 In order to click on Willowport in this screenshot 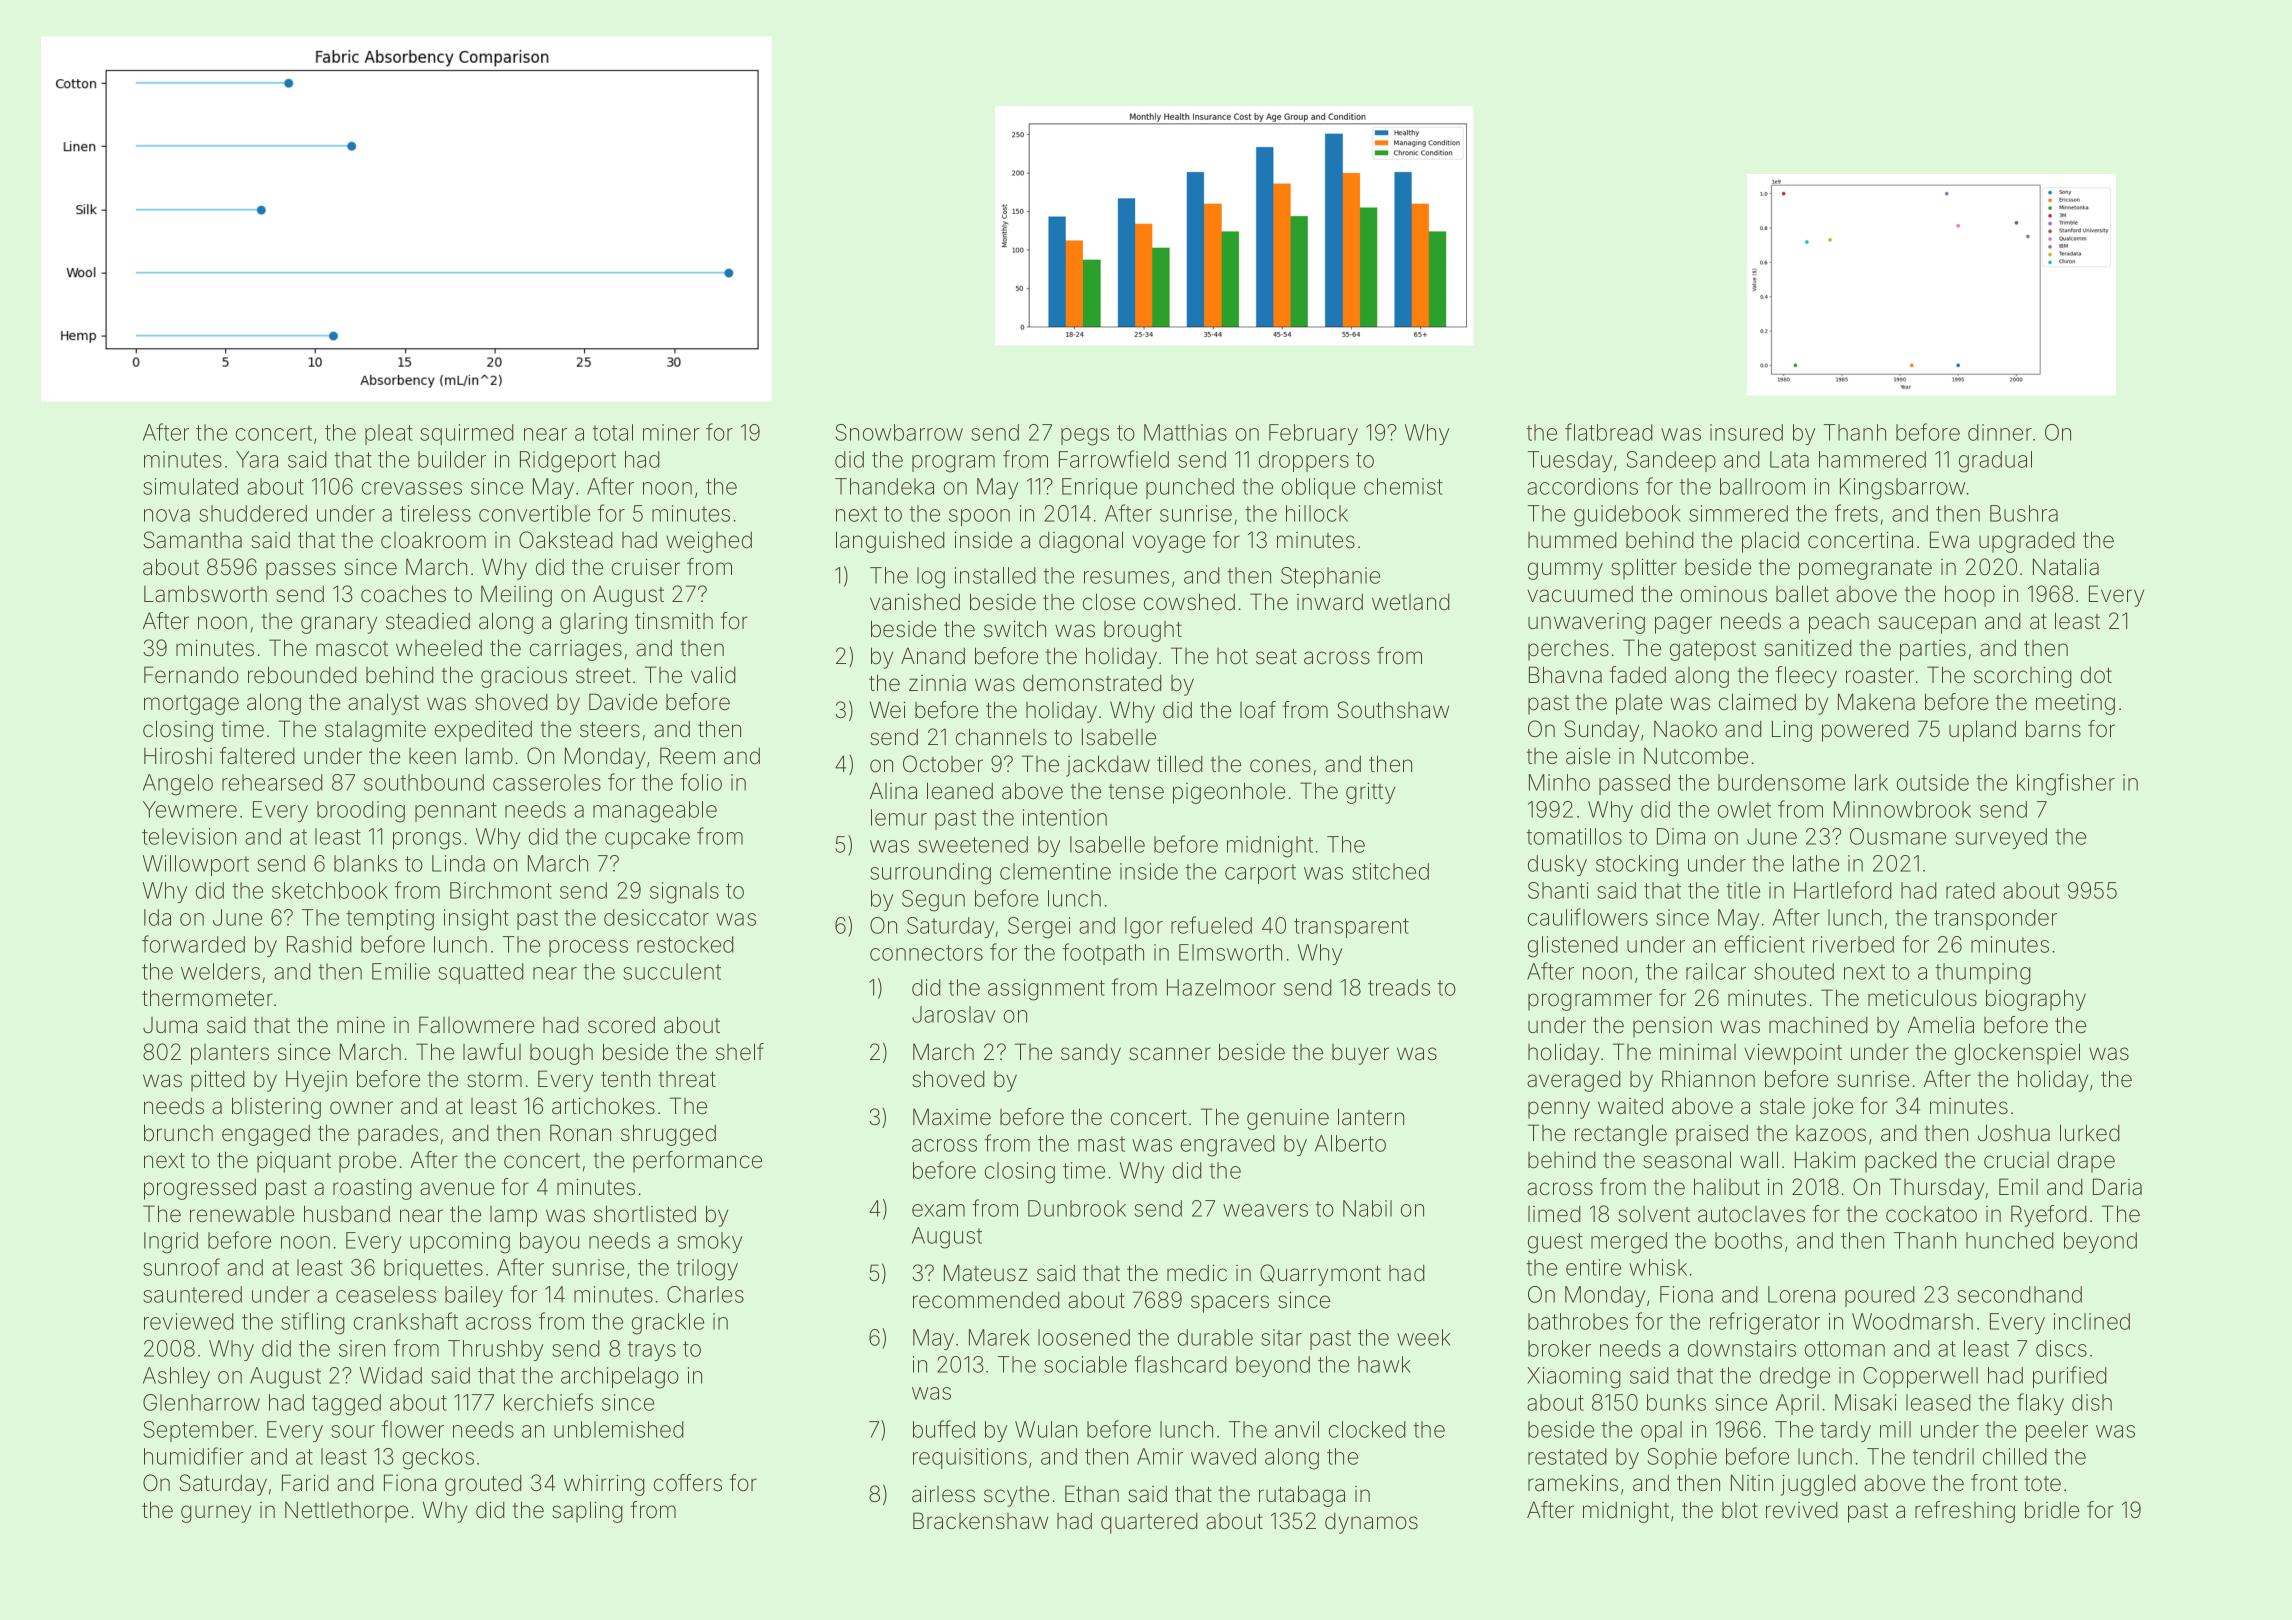, I will do `click(196, 865)`.
